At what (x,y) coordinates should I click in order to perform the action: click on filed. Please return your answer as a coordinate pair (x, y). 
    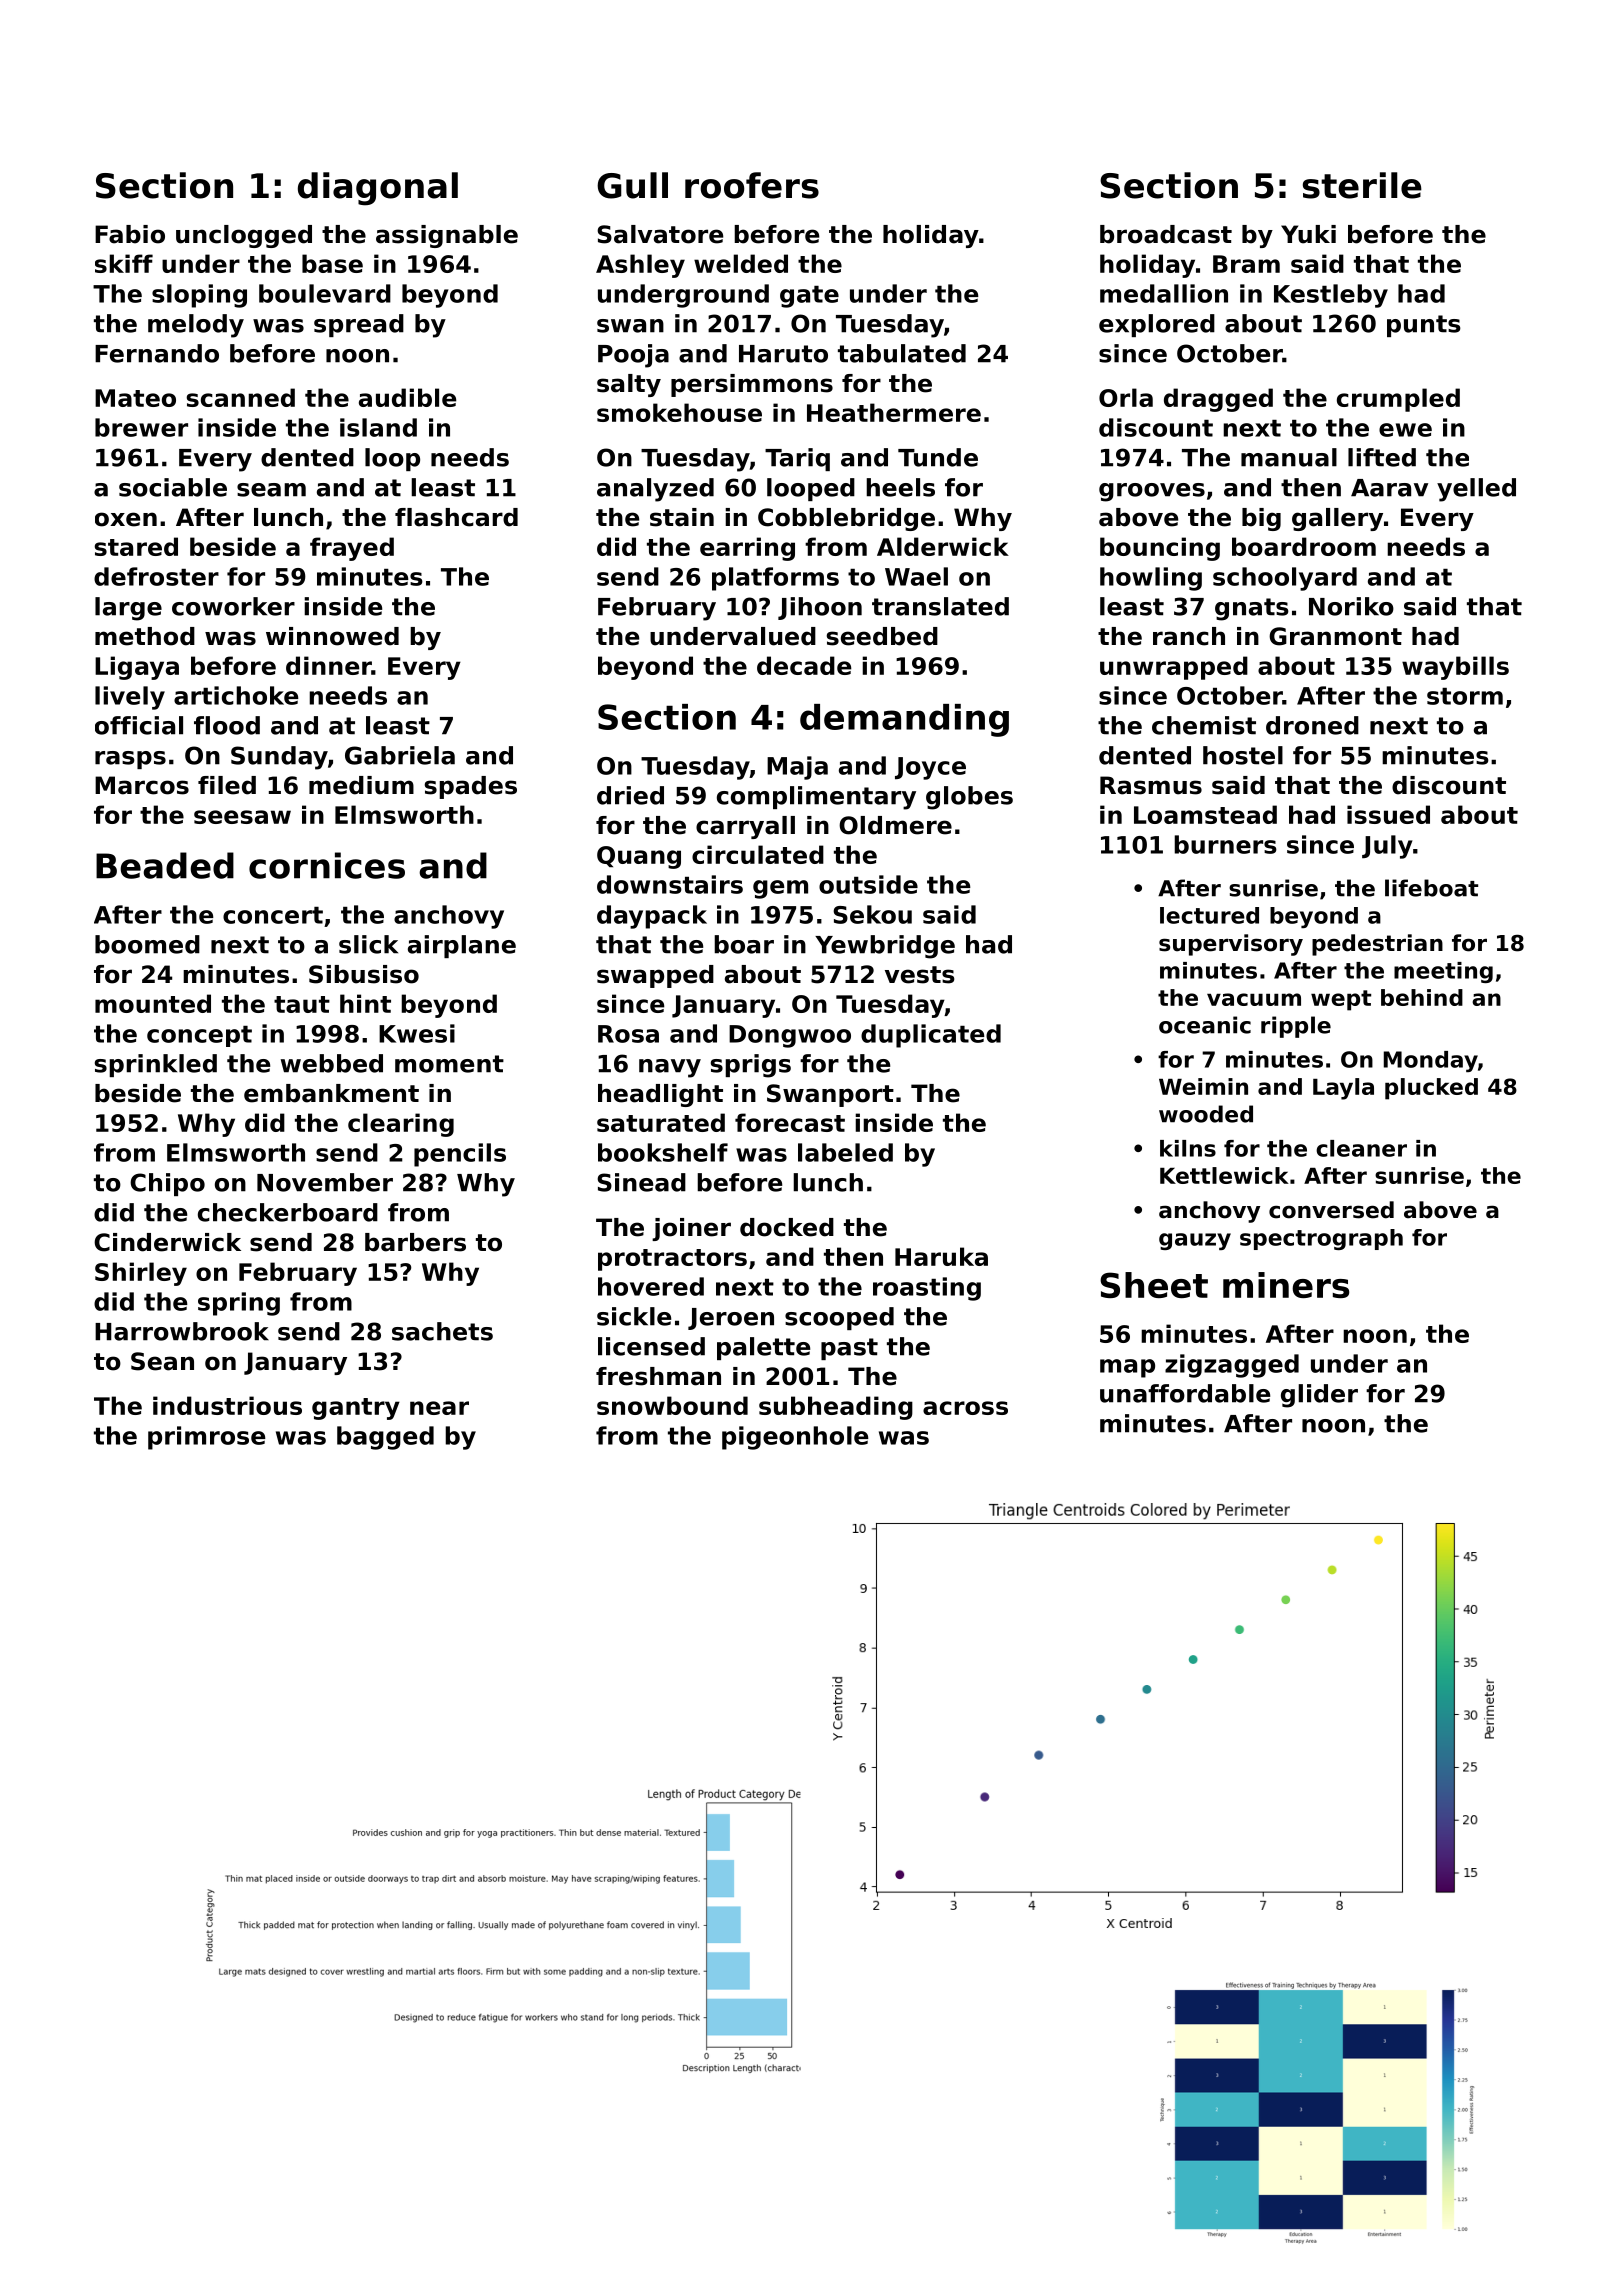
    Looking at the image, I should click on (227, 785).
